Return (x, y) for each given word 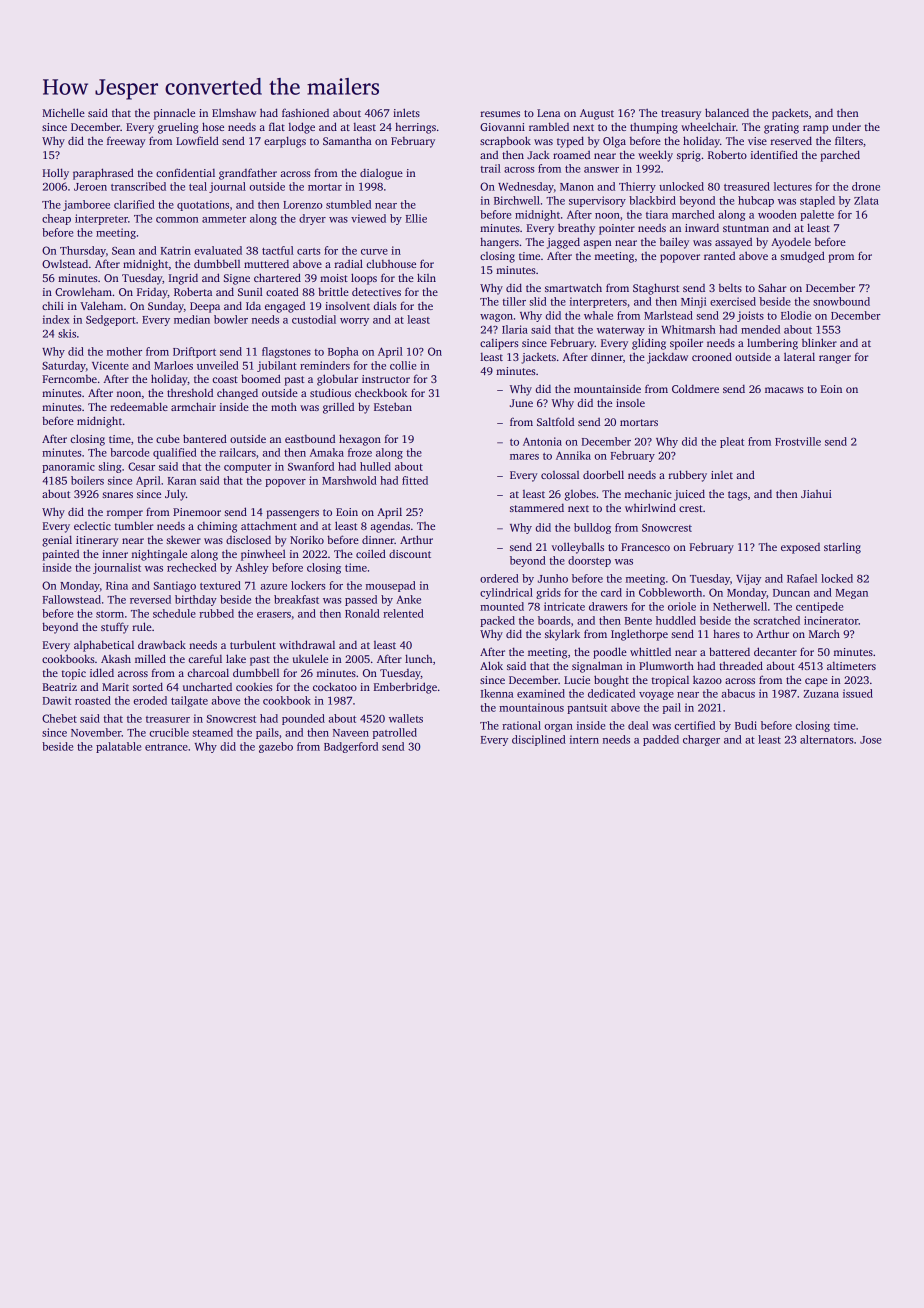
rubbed (216, 613)
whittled (650, 651)
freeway (126, 142)
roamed (571, 154)
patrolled (395, 733)
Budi (746, 725)
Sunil (250, 291)
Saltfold (555, 421)
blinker (819, 342)
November (96, 732)
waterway (621, 331)
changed (237, 394)
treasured (747, 186)
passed (361, 600)
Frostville (798, 441)
